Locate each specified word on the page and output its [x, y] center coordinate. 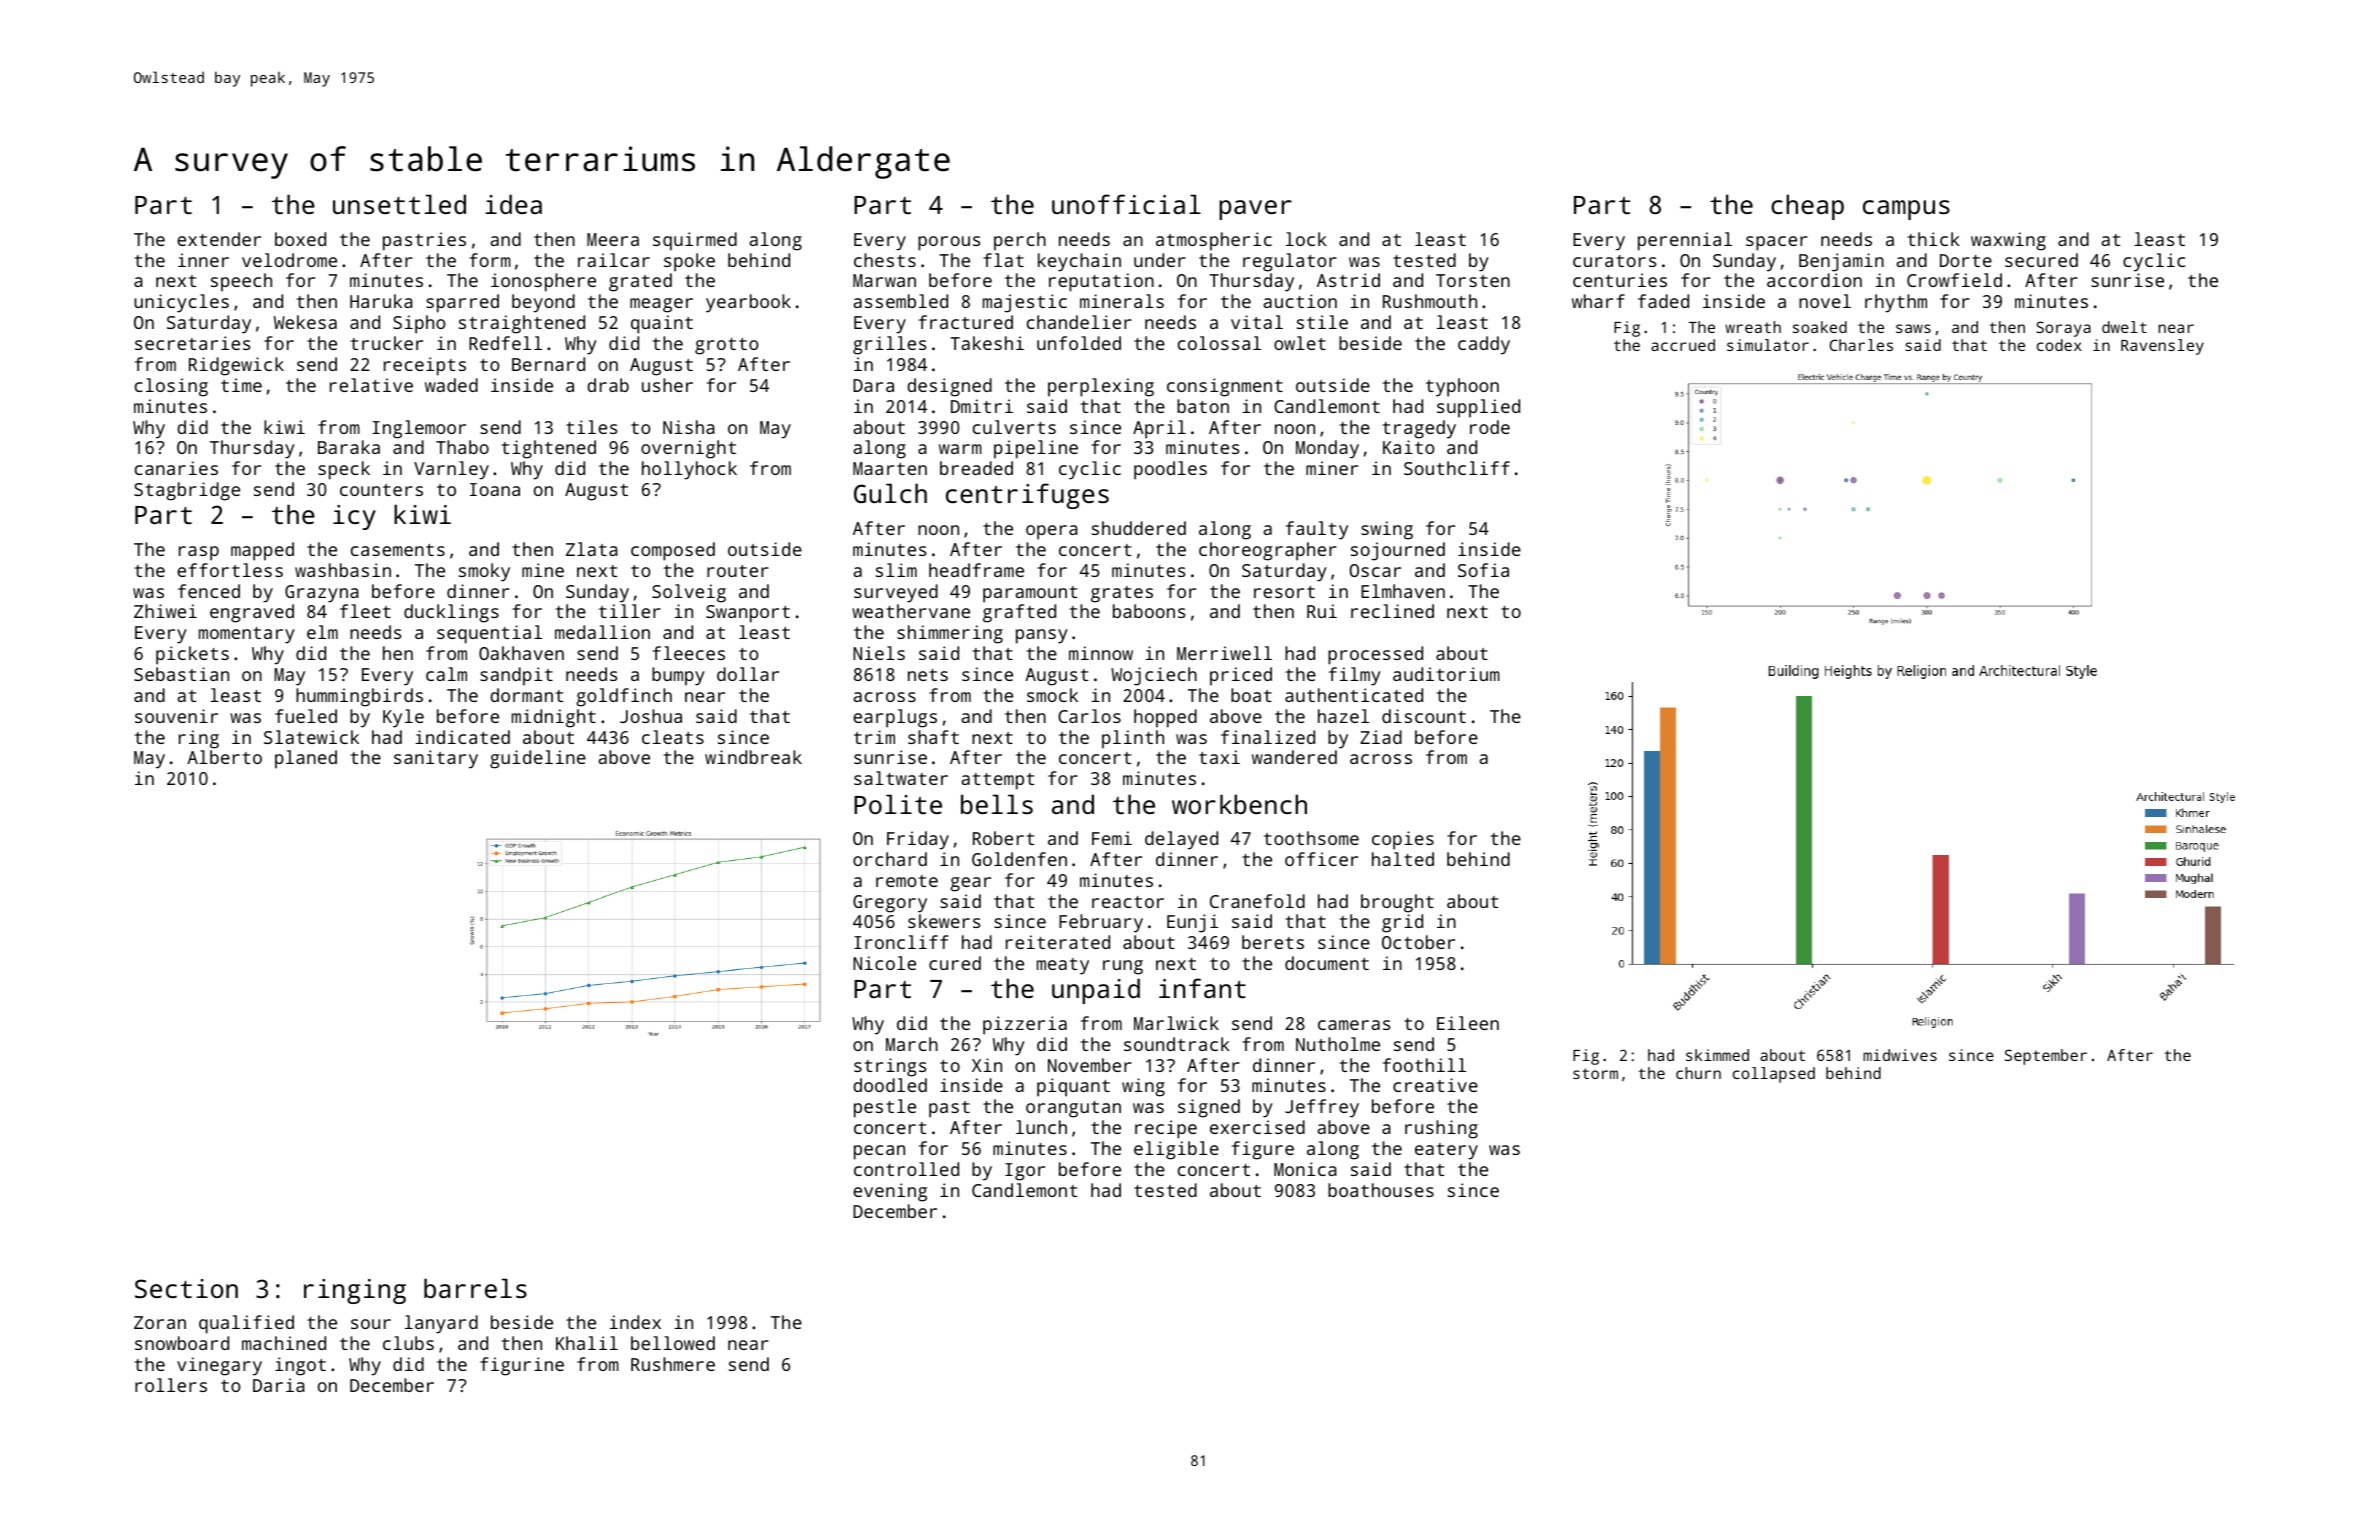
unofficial [1126, 204]
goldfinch [624, 697]
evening [890, 1192]
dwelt [2124, 327]
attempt [997, 781]
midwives [1900, 1055]
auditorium [1446, 674]
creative [1435, 1085]
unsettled [399, 204]
